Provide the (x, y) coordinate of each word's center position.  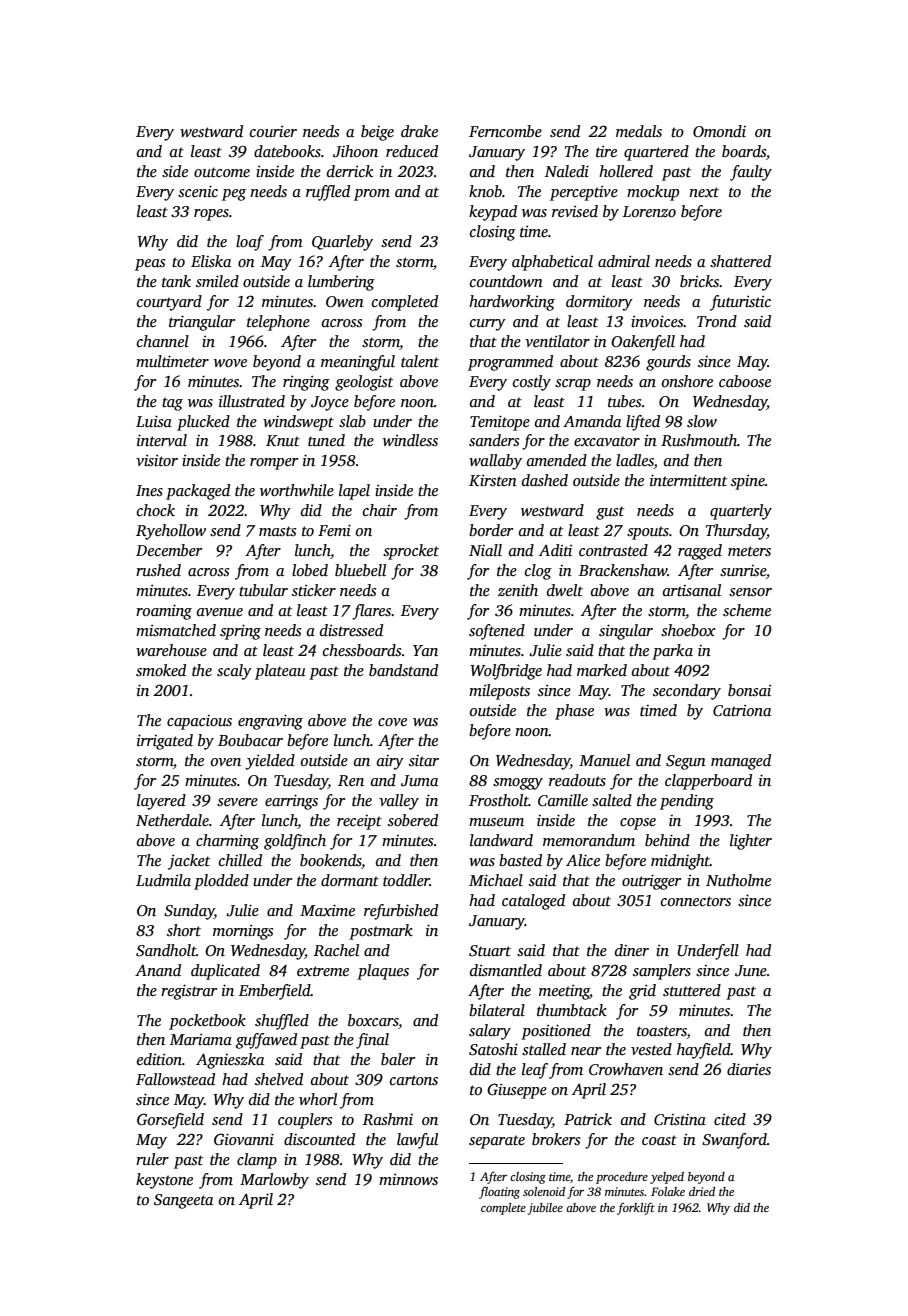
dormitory (599, 303)
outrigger (651, 882)
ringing (306, 383)
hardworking (512, 303)
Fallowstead (175, 1079)
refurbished (401, 912)
